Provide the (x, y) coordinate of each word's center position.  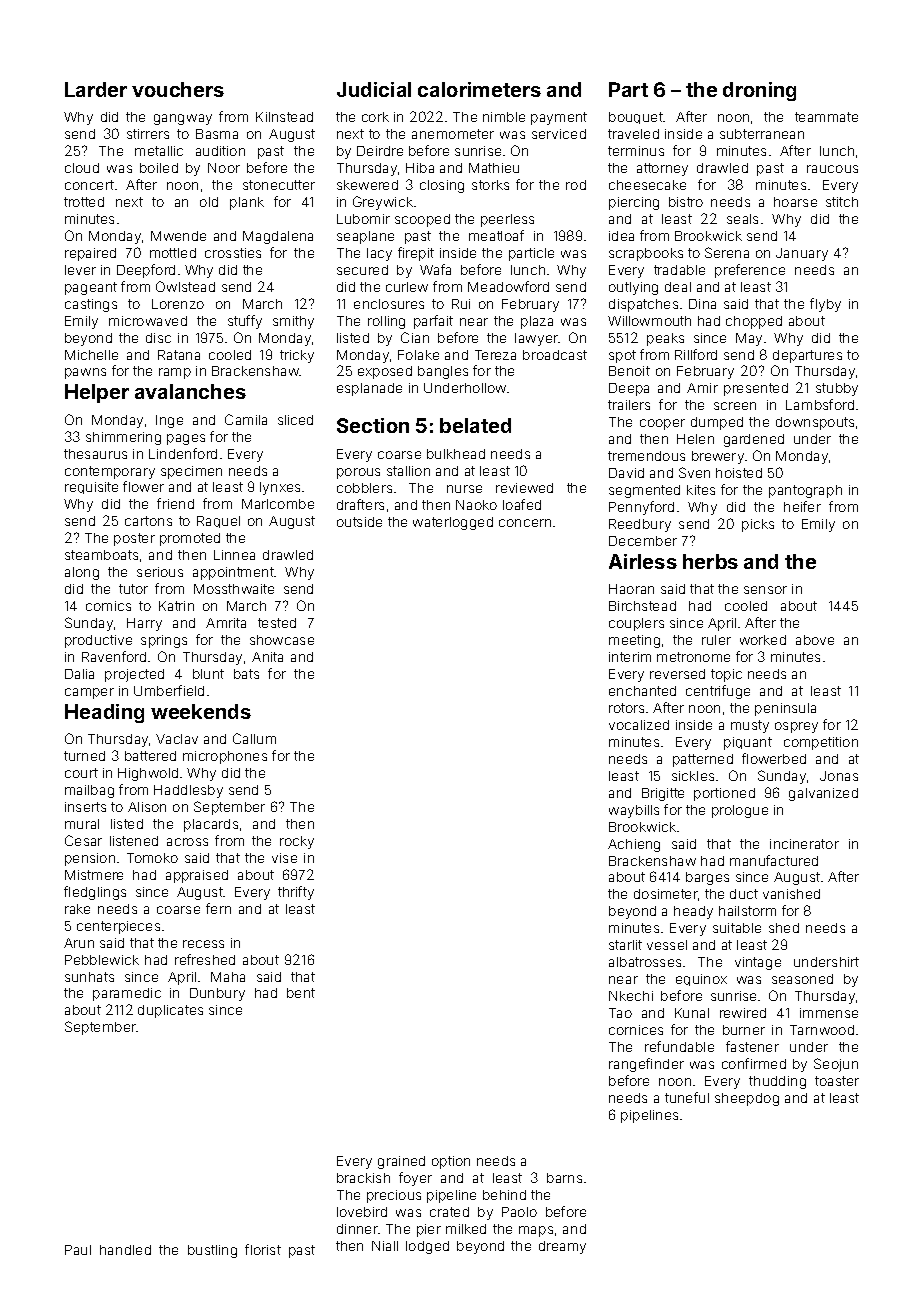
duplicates (170, 1011)
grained (401, 1162)
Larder (96, 89)
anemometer (453, 134)
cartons (148, 521)
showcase (282, 640)
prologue (740, 811)
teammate (826, 117)
